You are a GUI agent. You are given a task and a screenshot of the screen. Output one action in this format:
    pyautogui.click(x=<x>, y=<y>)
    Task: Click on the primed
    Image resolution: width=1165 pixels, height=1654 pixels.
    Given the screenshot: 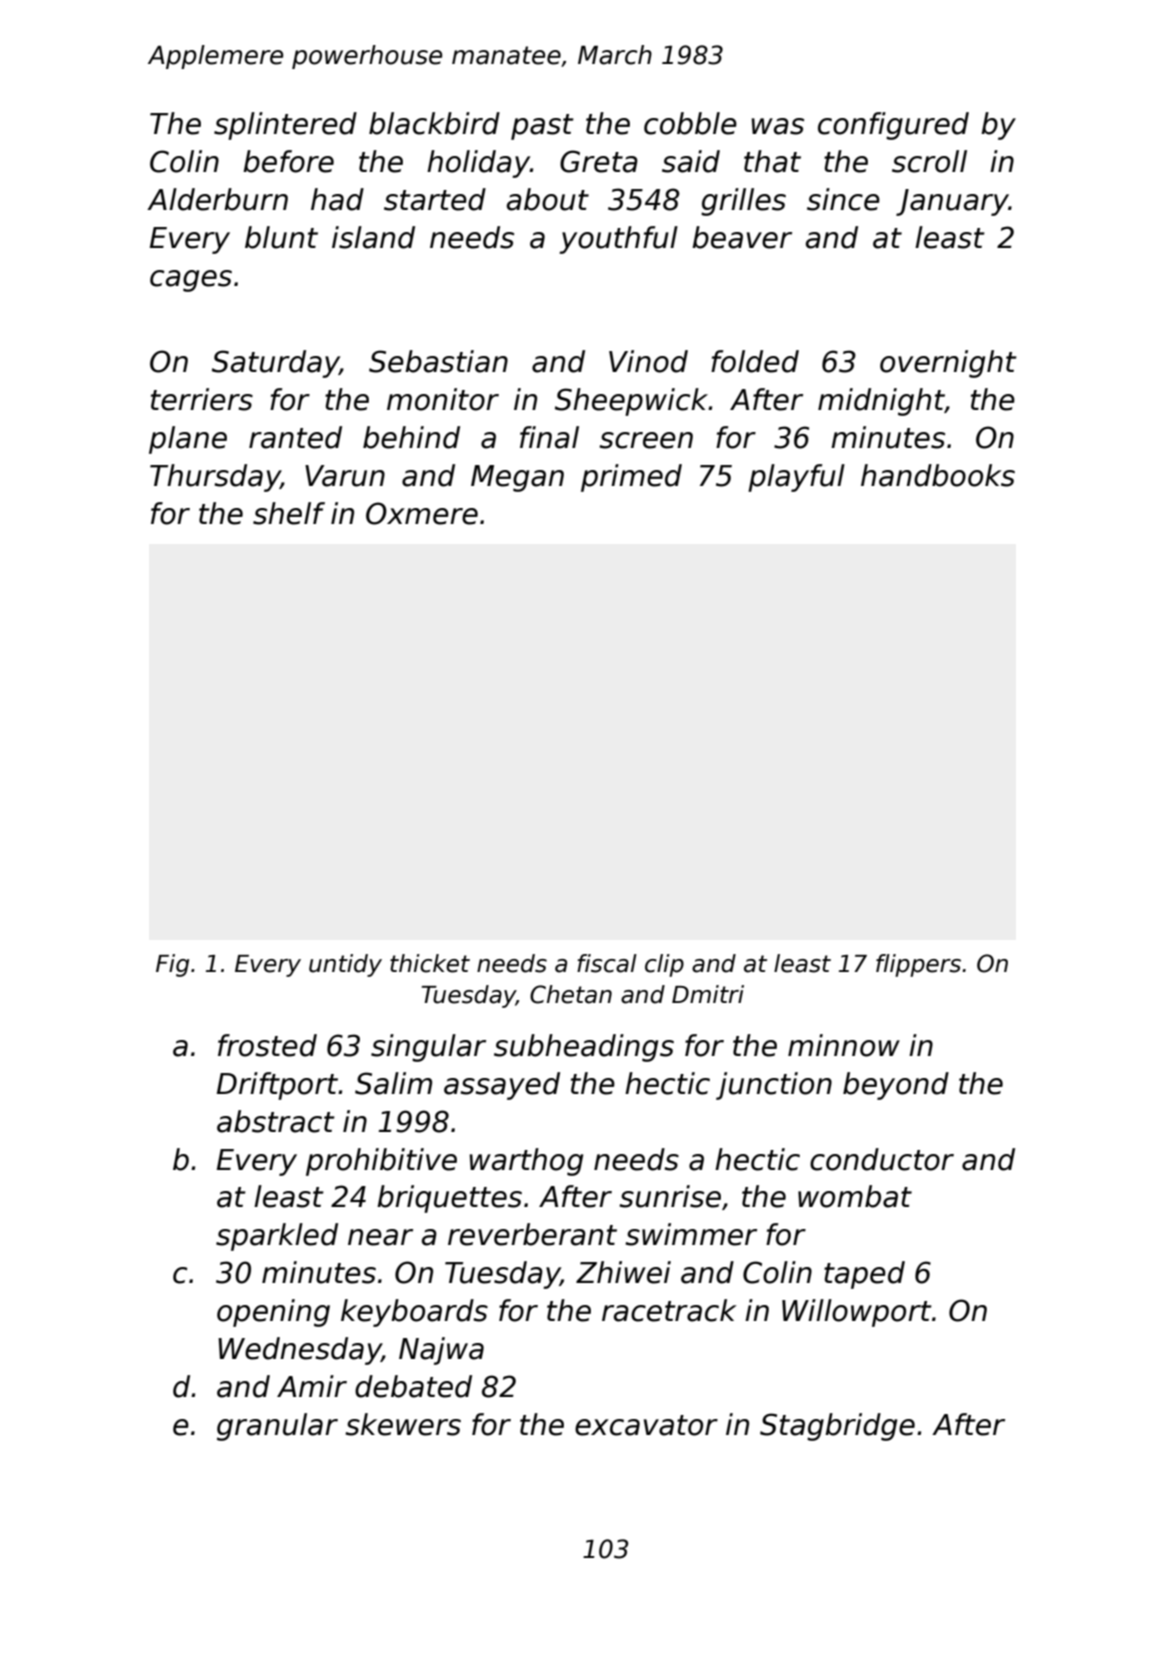 What is the action you would take?
    pyautogui.click(x=631, y=478)
